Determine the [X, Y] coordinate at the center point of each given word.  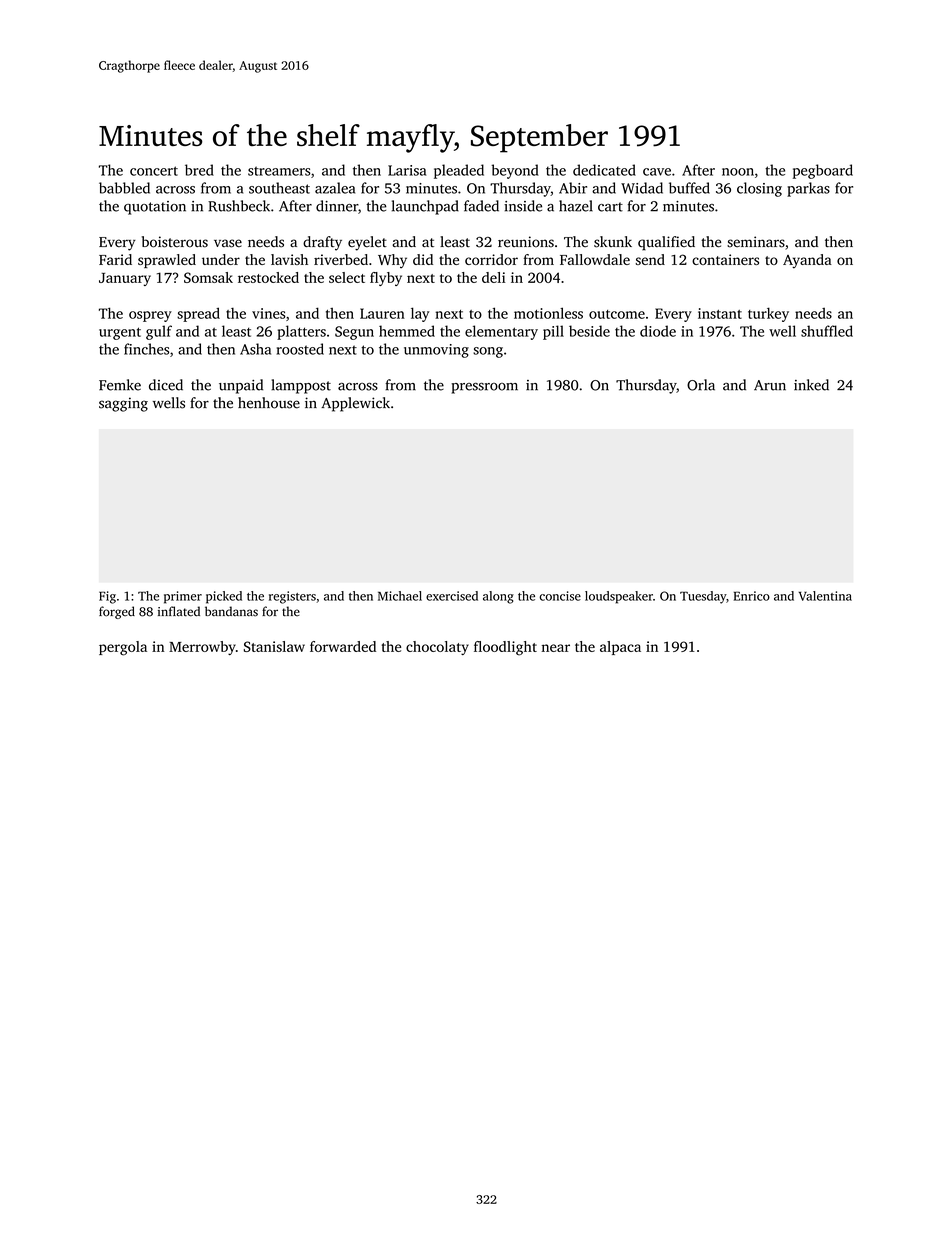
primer [183, 597]
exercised [452, 596]
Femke [120, 385]
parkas [808, 189]
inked [811, 385]
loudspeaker [619, 597]
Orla [701, 385]
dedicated [604, 170]
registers [292, 597]
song [488, 352]
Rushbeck [239, 206]
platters [301, 332]
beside [589, 331]
